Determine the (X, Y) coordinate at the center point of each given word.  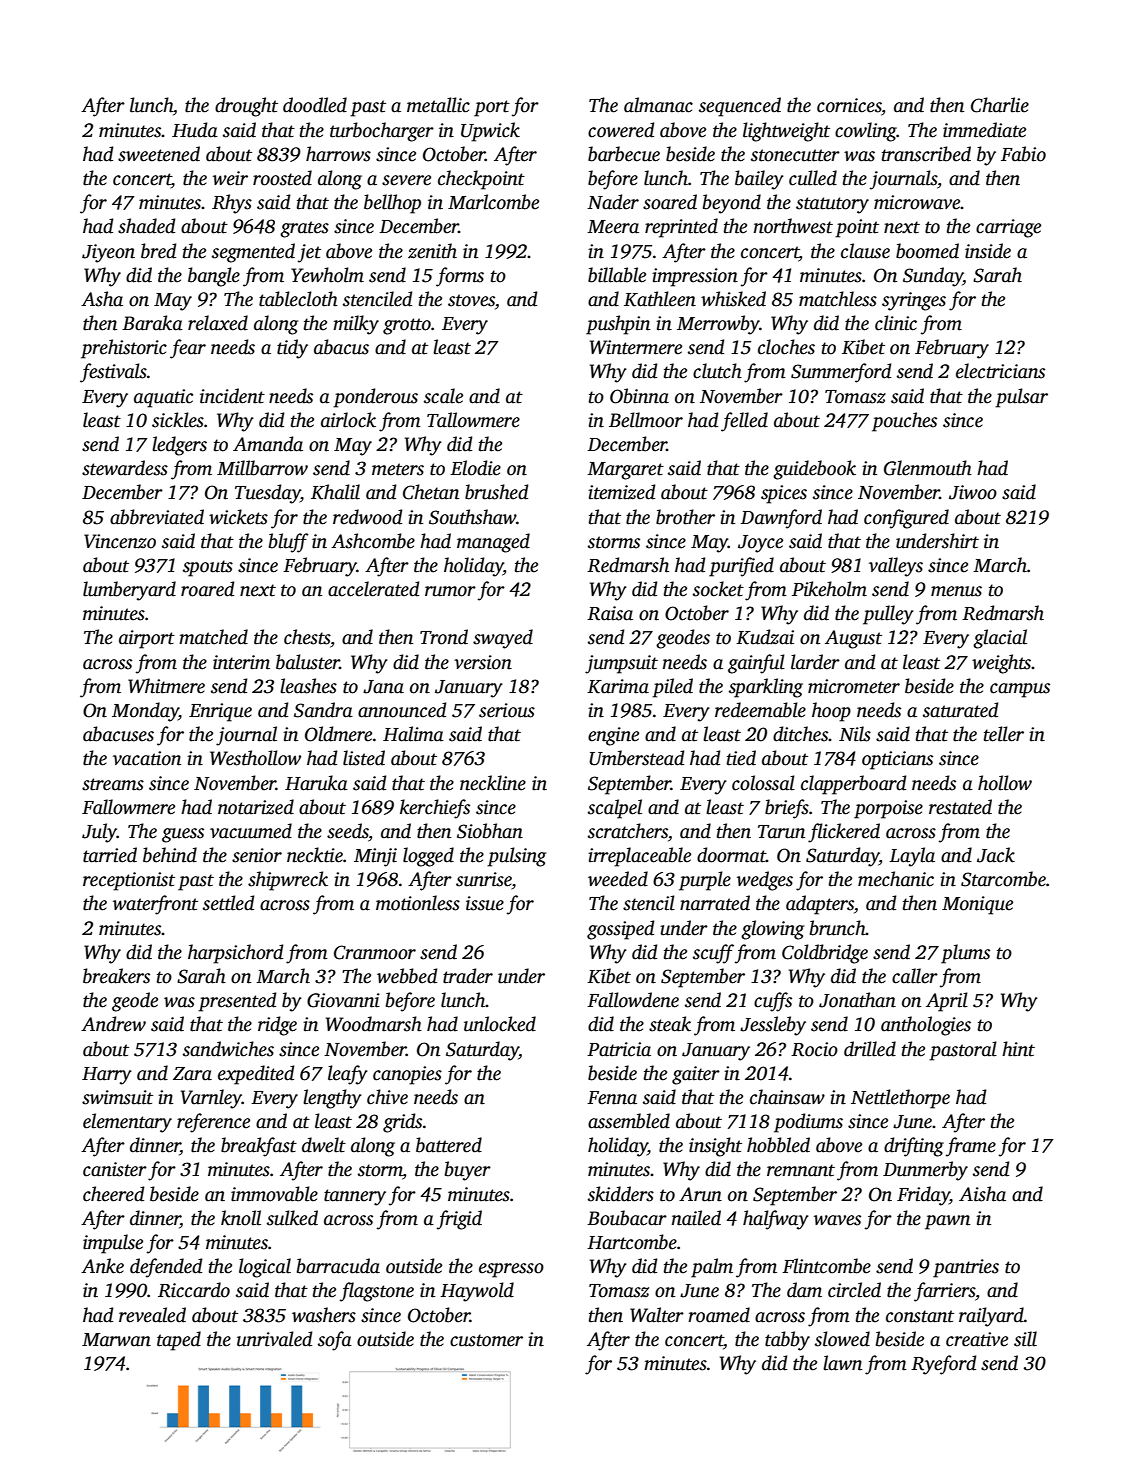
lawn (842, 1363)
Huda (195, 130)
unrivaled (274, 1339)
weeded (618, 879)
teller (1004, 734)
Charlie (1000, 105)
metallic (438, 105)
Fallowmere (128, 807)
